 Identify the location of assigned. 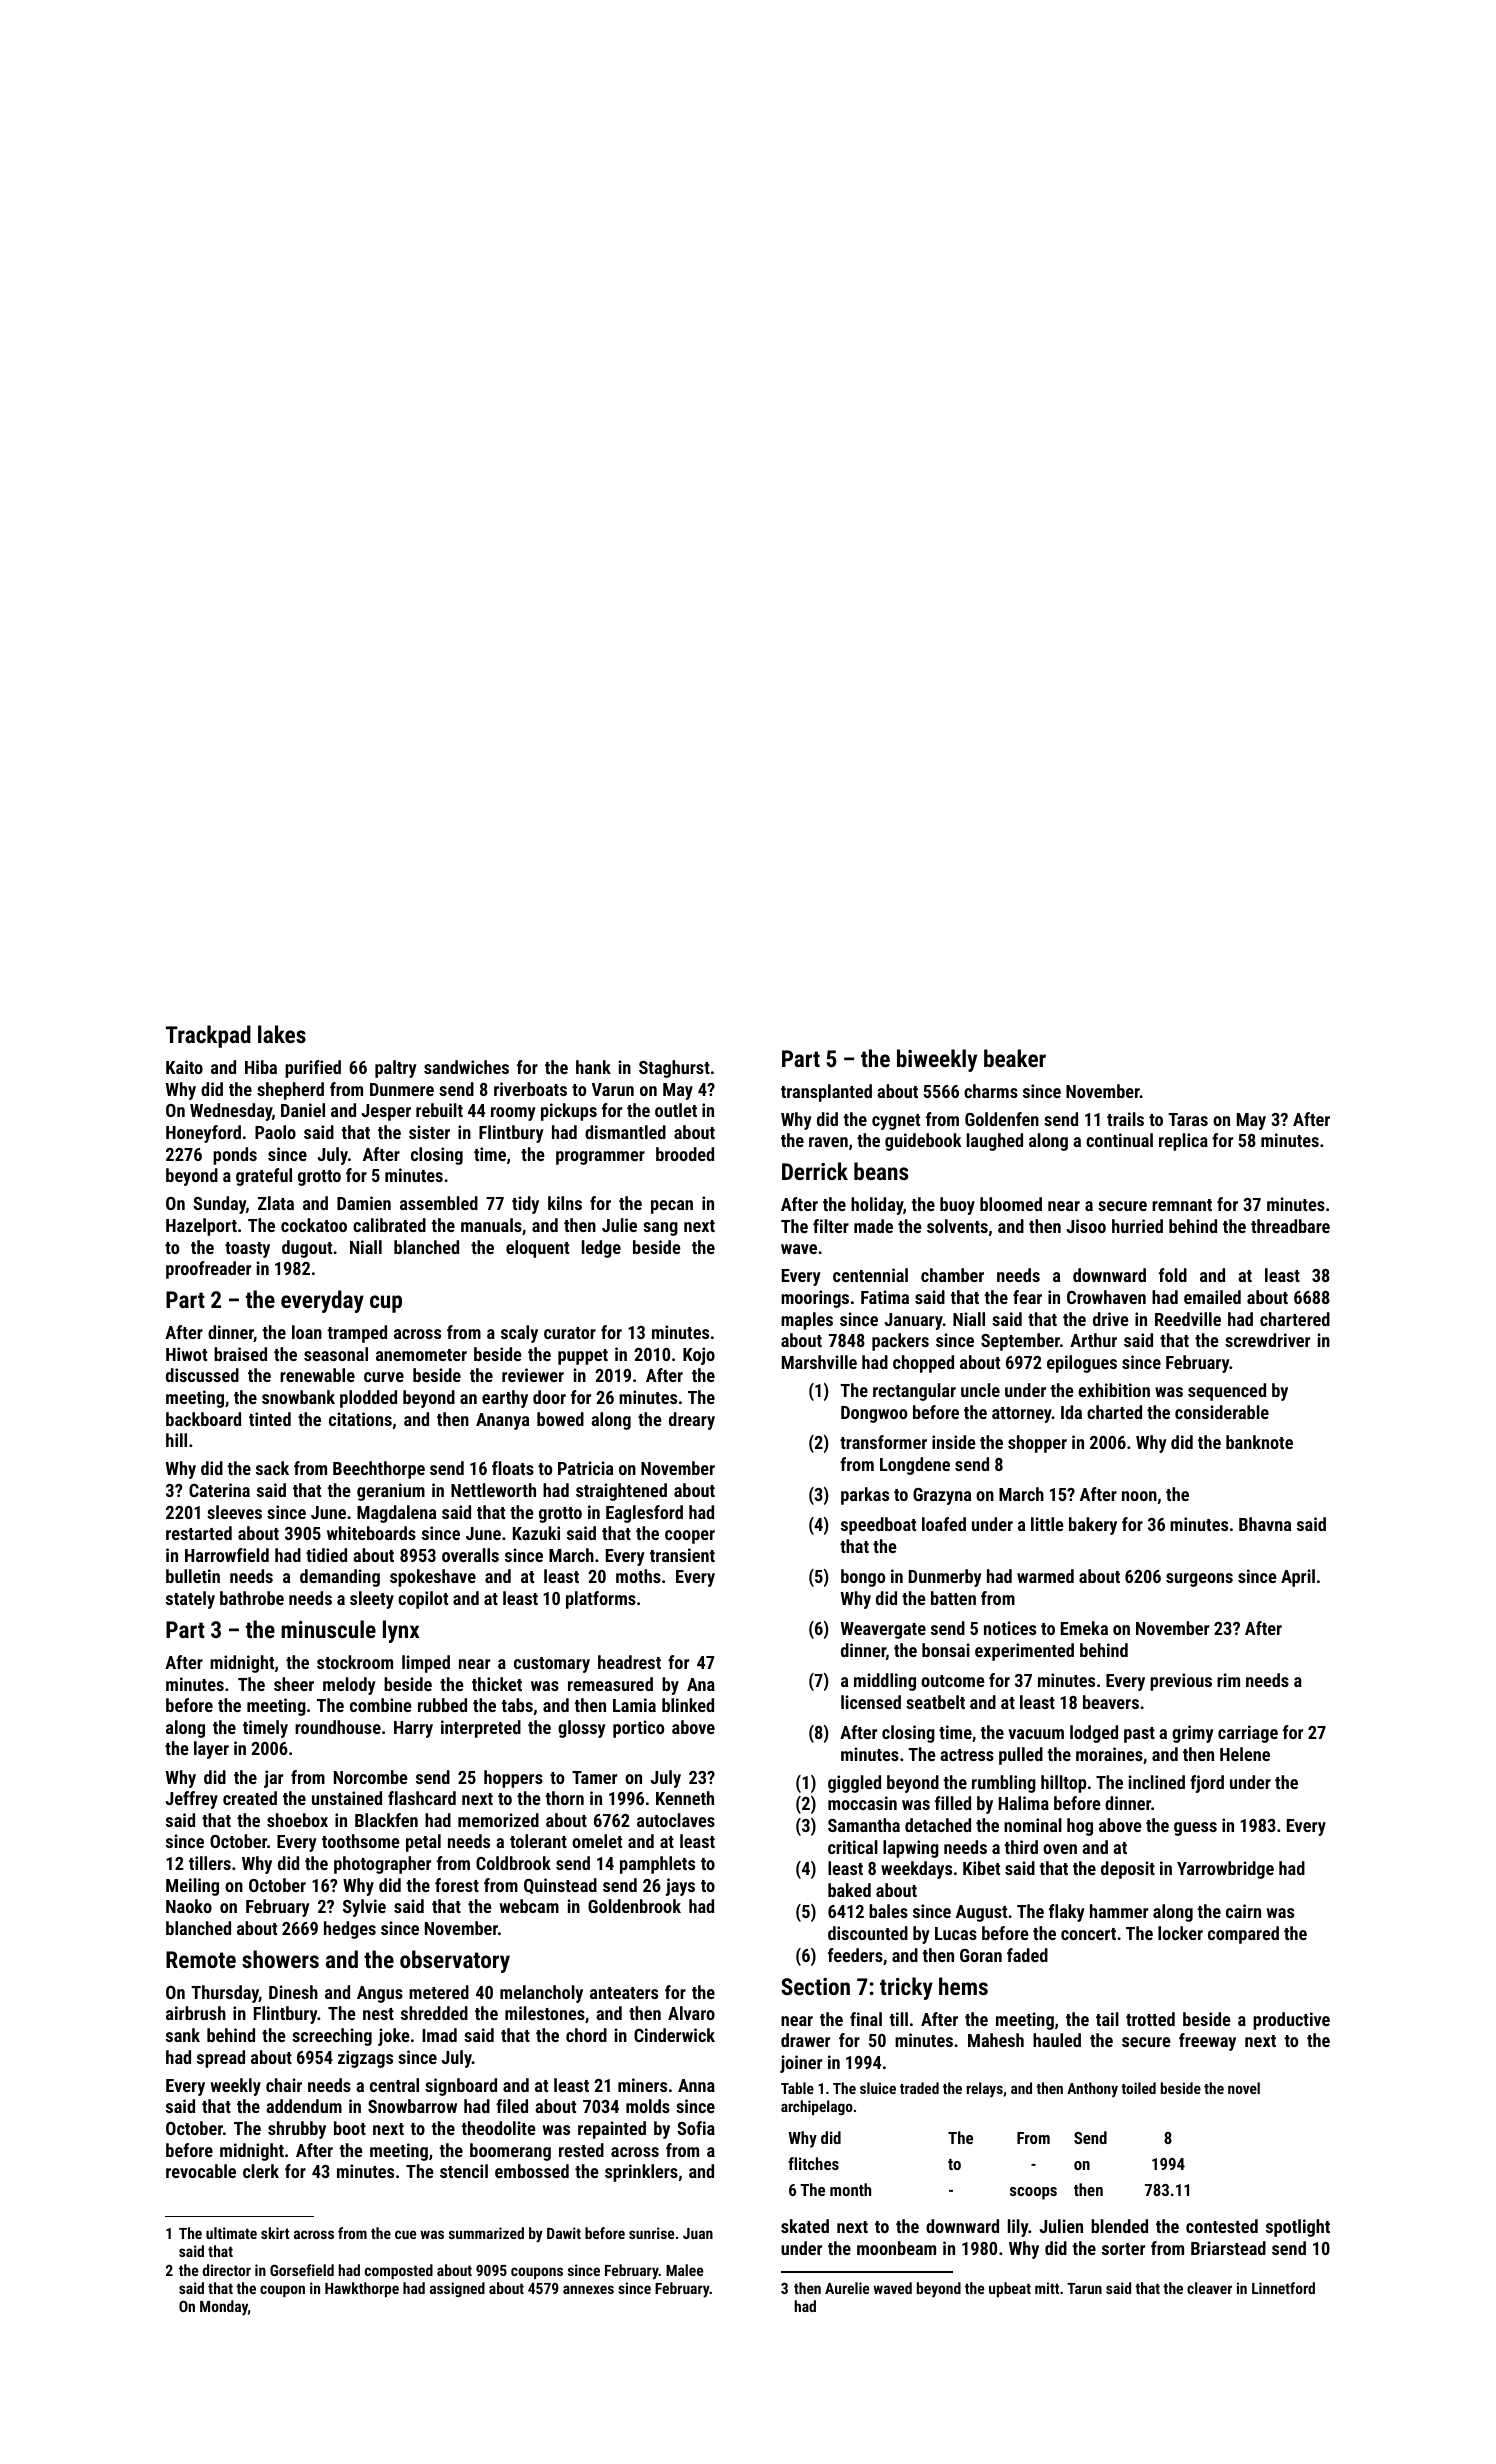
(457, 2289).
